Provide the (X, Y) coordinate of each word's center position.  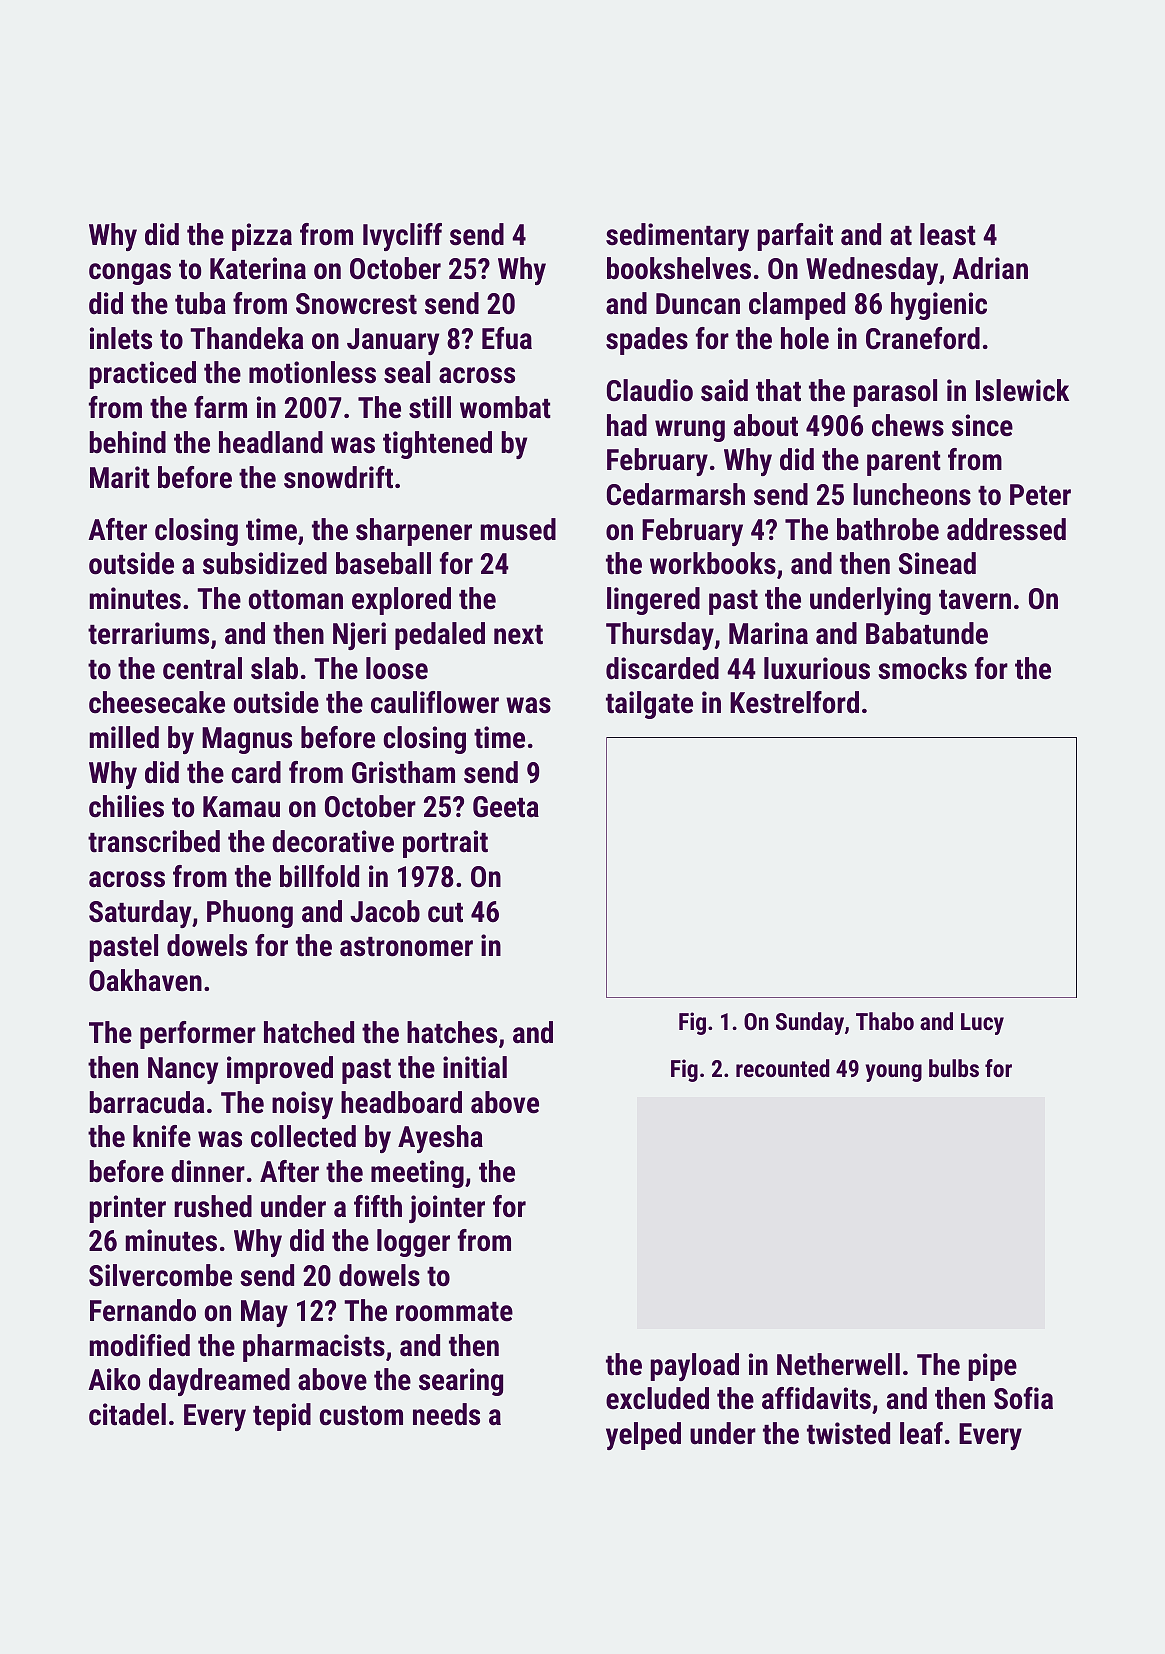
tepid (282, 1417)
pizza (262, 237)
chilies (126, 806)
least (948, 234)
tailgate (649, 705)
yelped (643, 1436)
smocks (922, 668)
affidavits (816, 1398)
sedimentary (677, 237)
